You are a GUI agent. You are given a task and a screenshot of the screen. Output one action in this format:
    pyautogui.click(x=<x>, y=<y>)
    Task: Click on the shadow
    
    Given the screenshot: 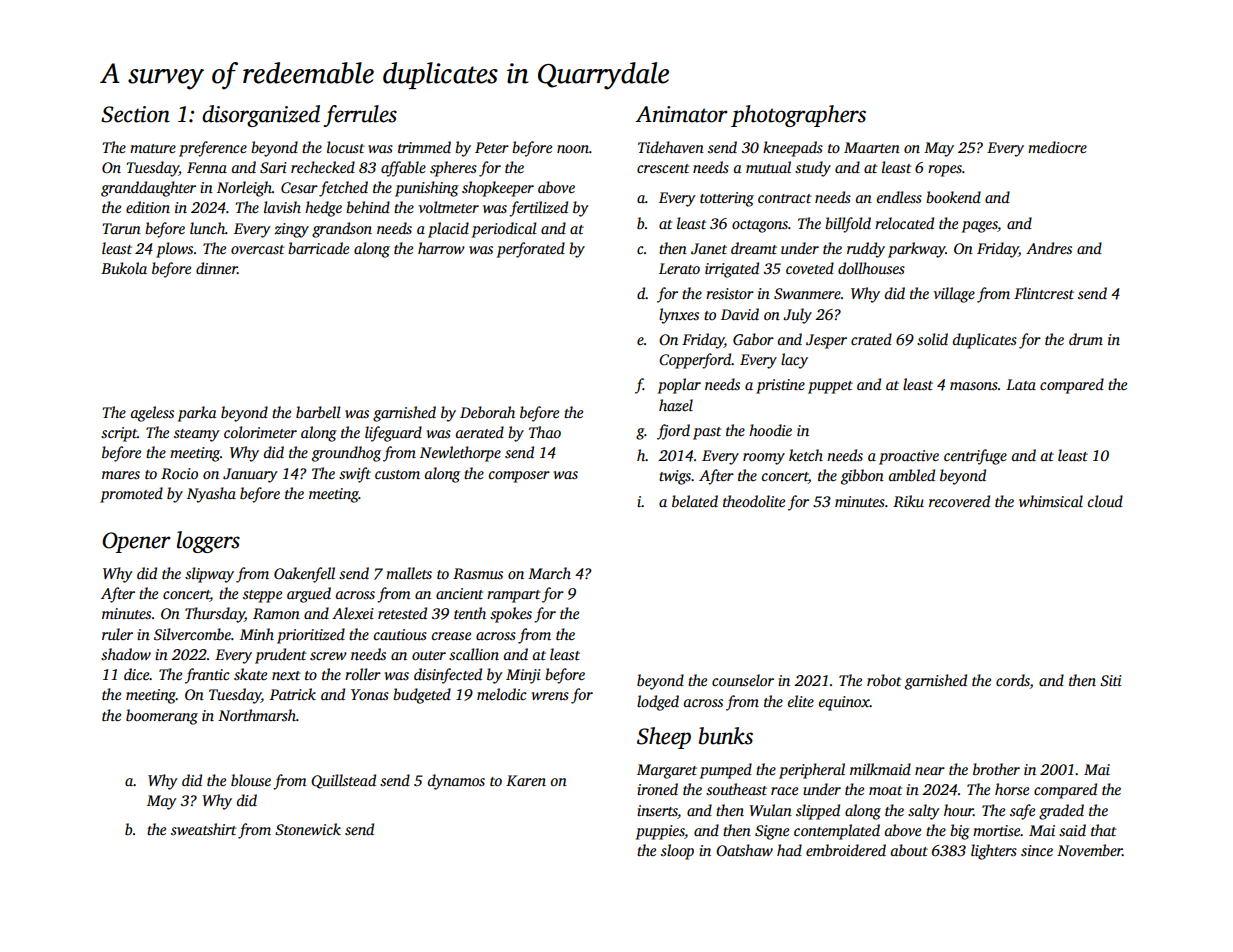 What is the action you would take?
    pyautogui.click(x=126, y=654)
